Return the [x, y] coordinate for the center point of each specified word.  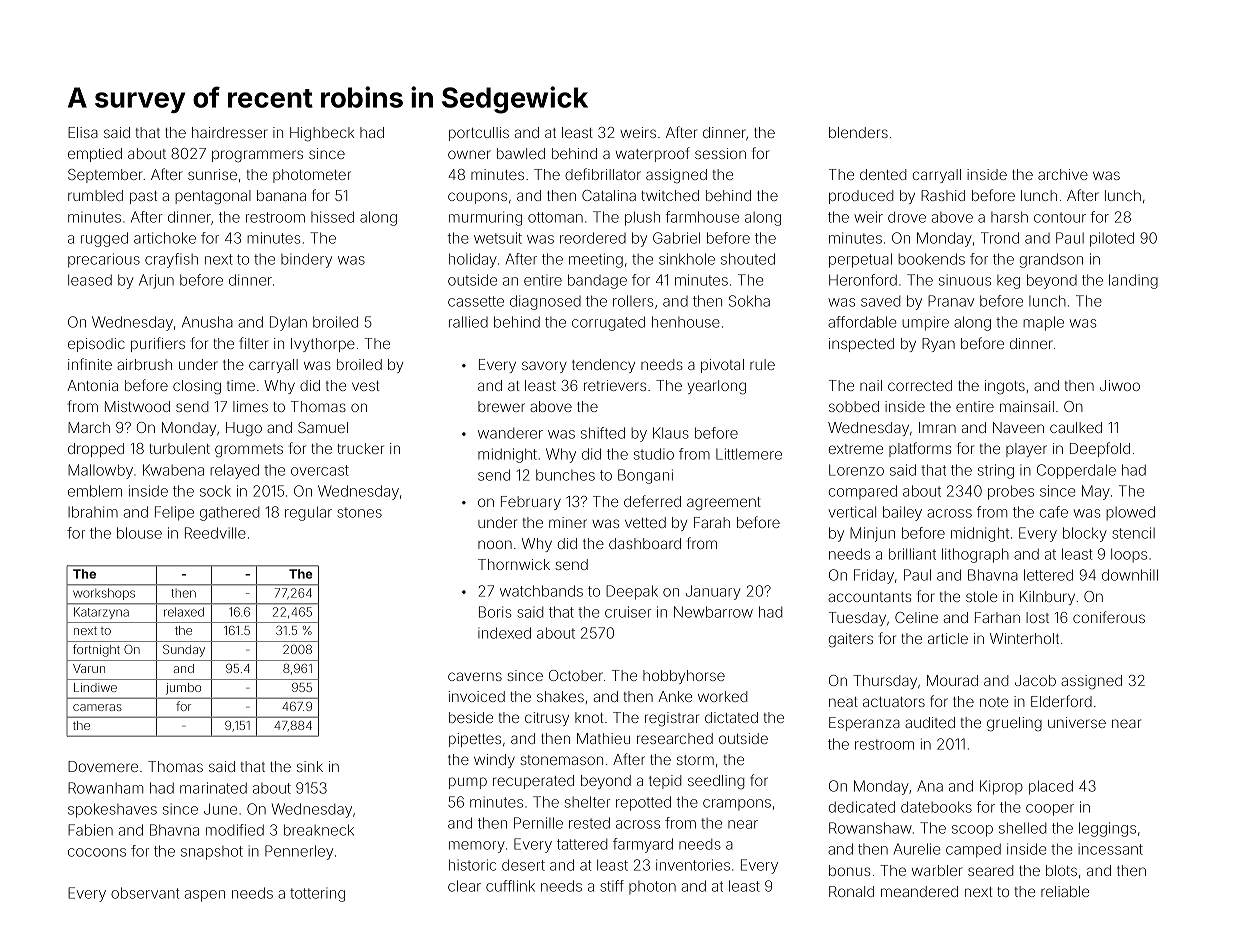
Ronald [851, 891]
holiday [473, 260]
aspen [205, 896]
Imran [937, 427]
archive [1063, 174]
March [89, 427]
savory [544, 367]
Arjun [156, 281]
